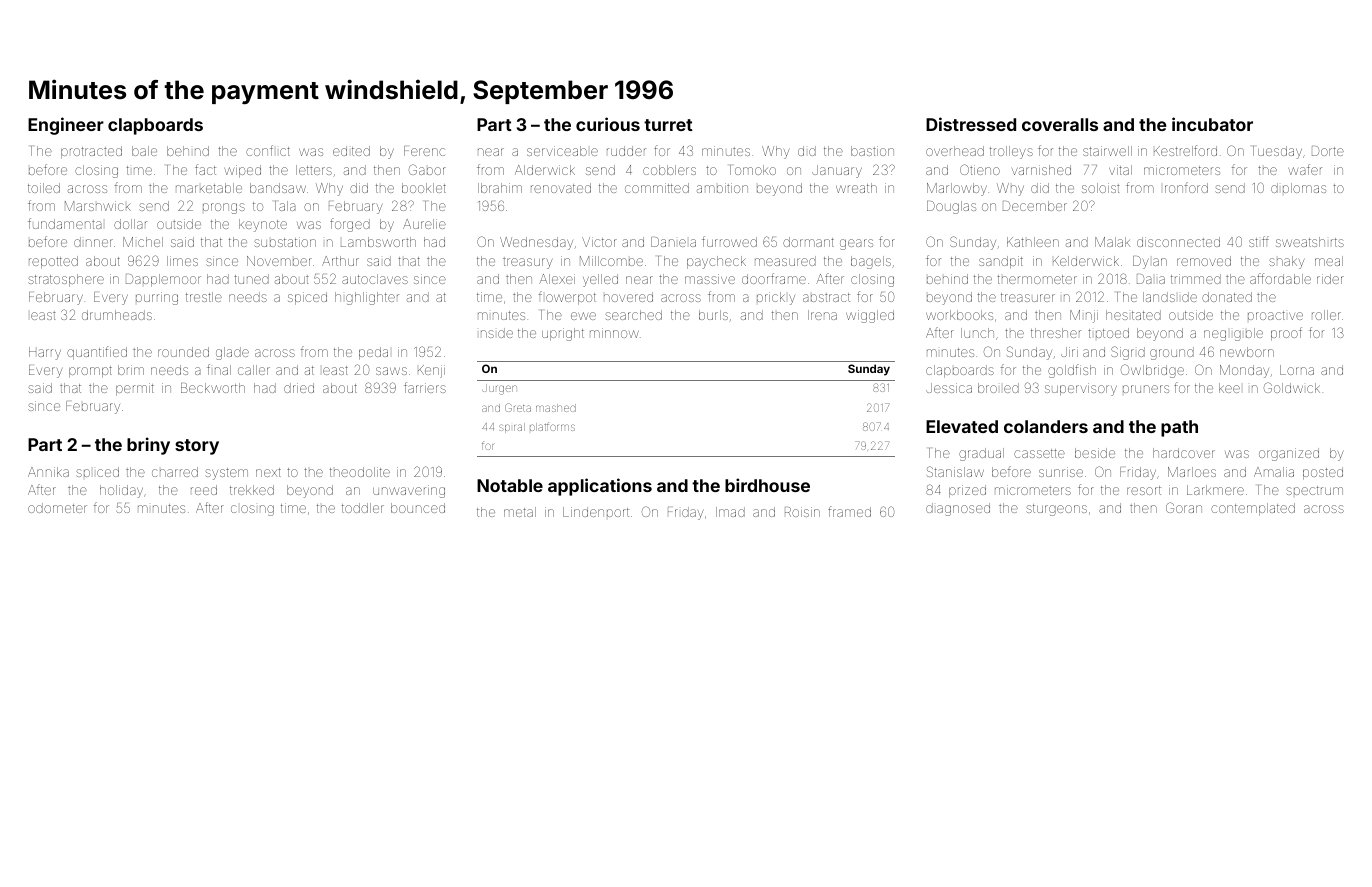 This screenshot has width=1372, height=887. Describe the element at coordinates (1196, 279) in the screenshot. I see `trimmed` at that location.
